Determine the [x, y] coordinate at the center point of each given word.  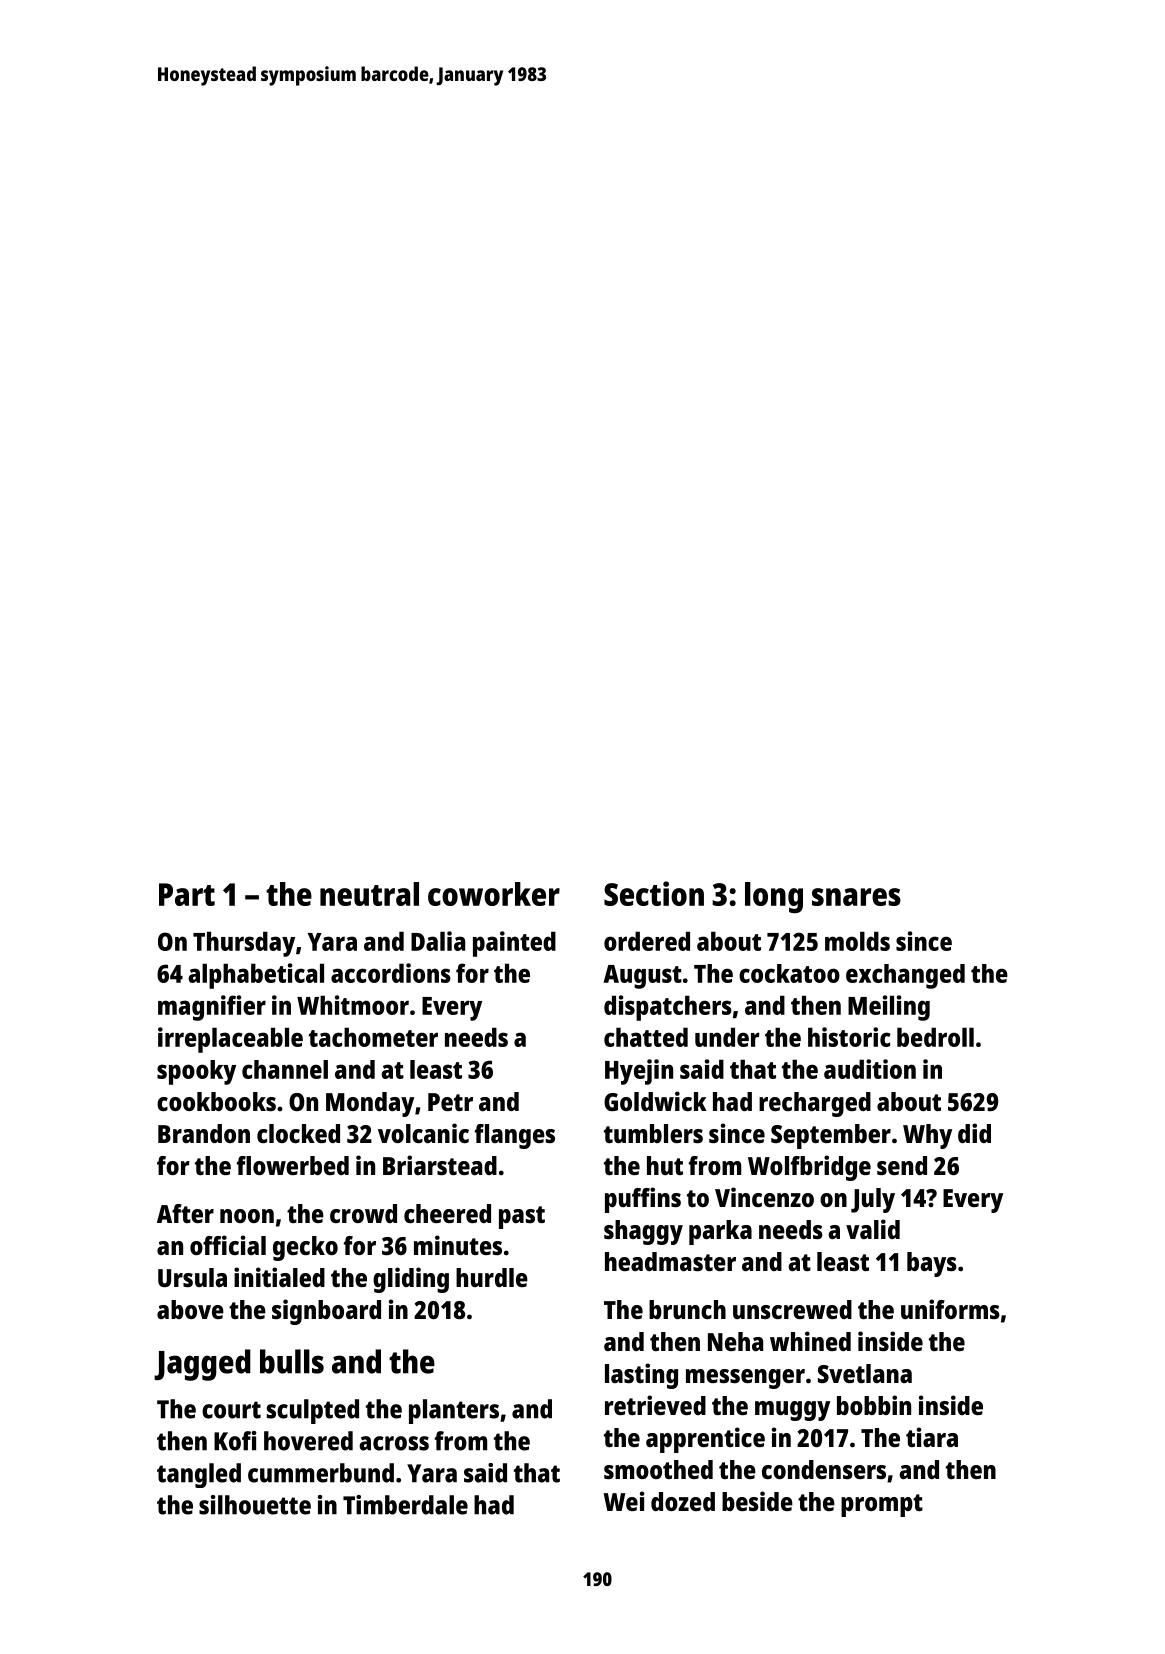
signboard [326, 1312]
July [873, 1200]
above [190, 1309]
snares [856, 897]
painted [514, 944]
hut [665, 1165]
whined [810, 1341]
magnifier [212, 1008]
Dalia [438, 941]
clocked [298, 1133]
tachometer [373, 1037]
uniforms [950, 1309]
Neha [735, 1341]
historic [849, 1037]
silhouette [255, 1505]
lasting [641, 1376]
